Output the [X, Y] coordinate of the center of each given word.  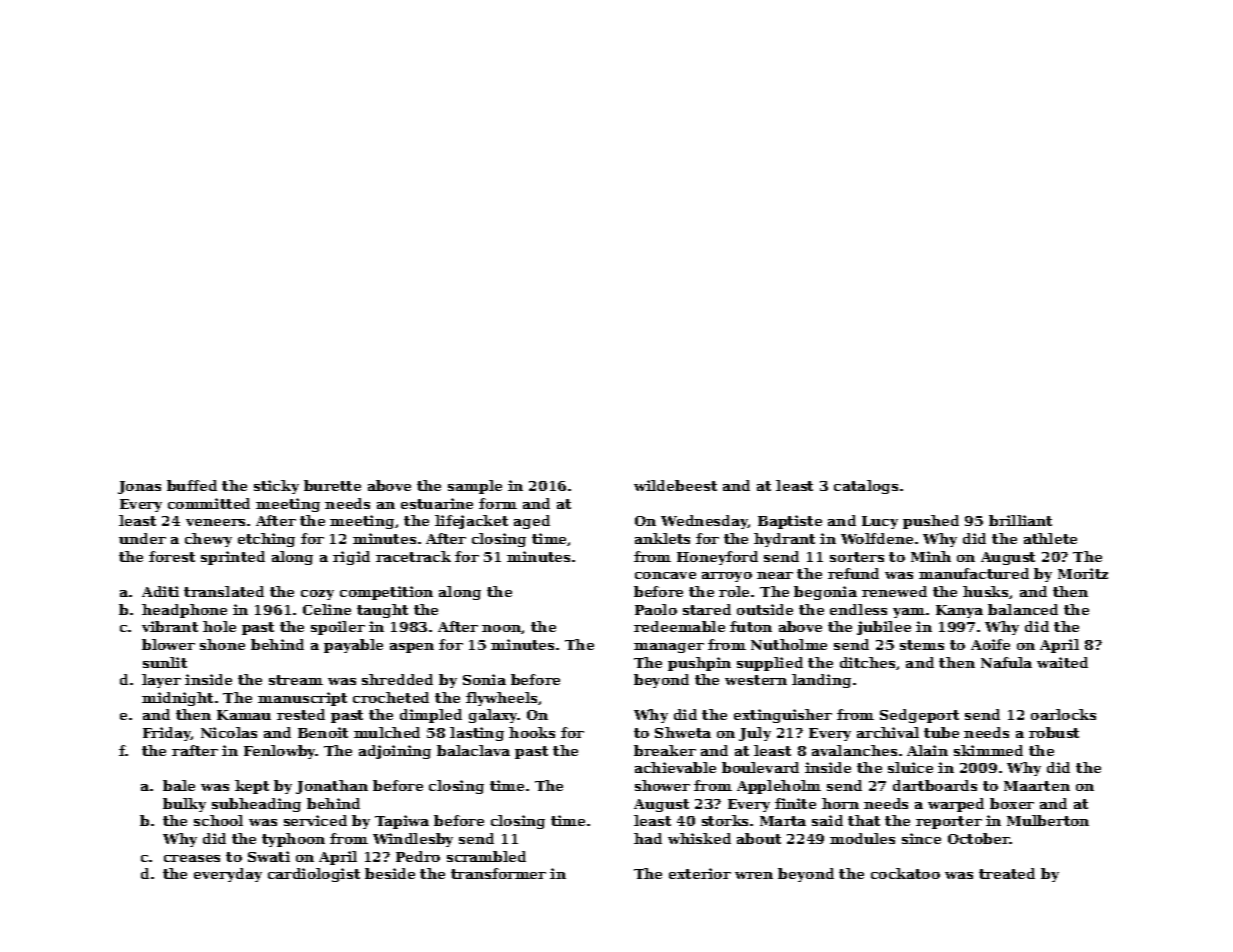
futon [751, 626]
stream [296, 680]
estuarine [437, 503]
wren [754, 875]
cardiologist [314, 875]
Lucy [880, 522]
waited [1062, 662]
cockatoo [905, 873]
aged [532, 522]
